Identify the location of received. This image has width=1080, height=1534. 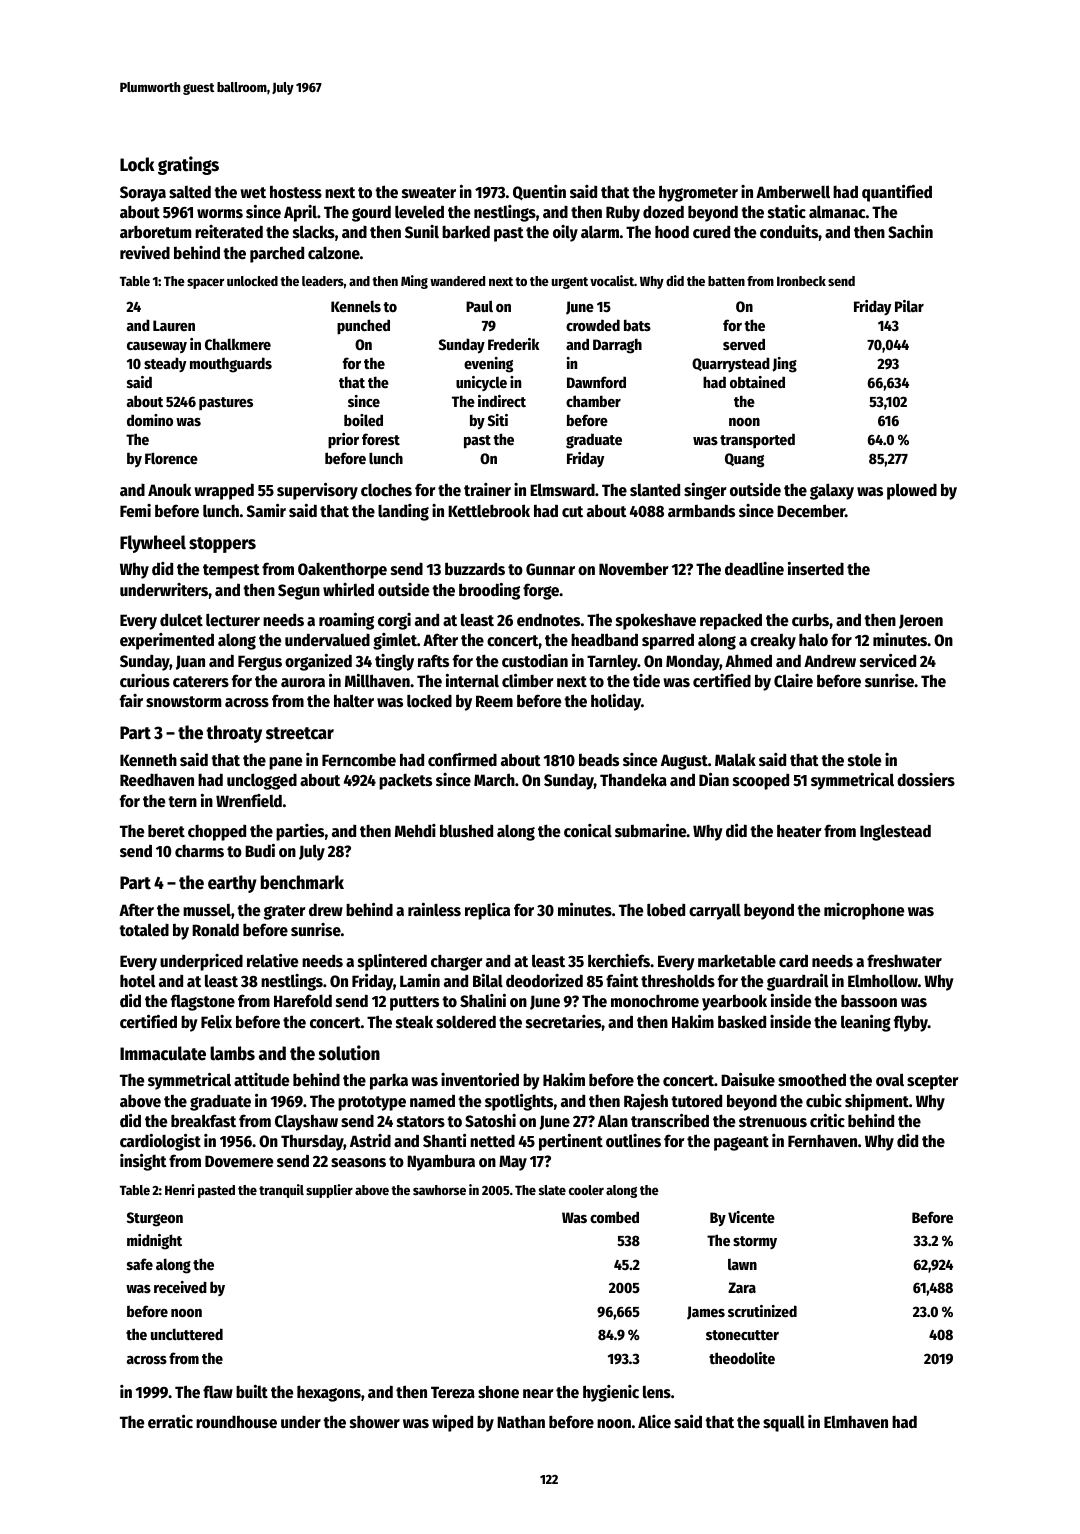
(180, 1287).
